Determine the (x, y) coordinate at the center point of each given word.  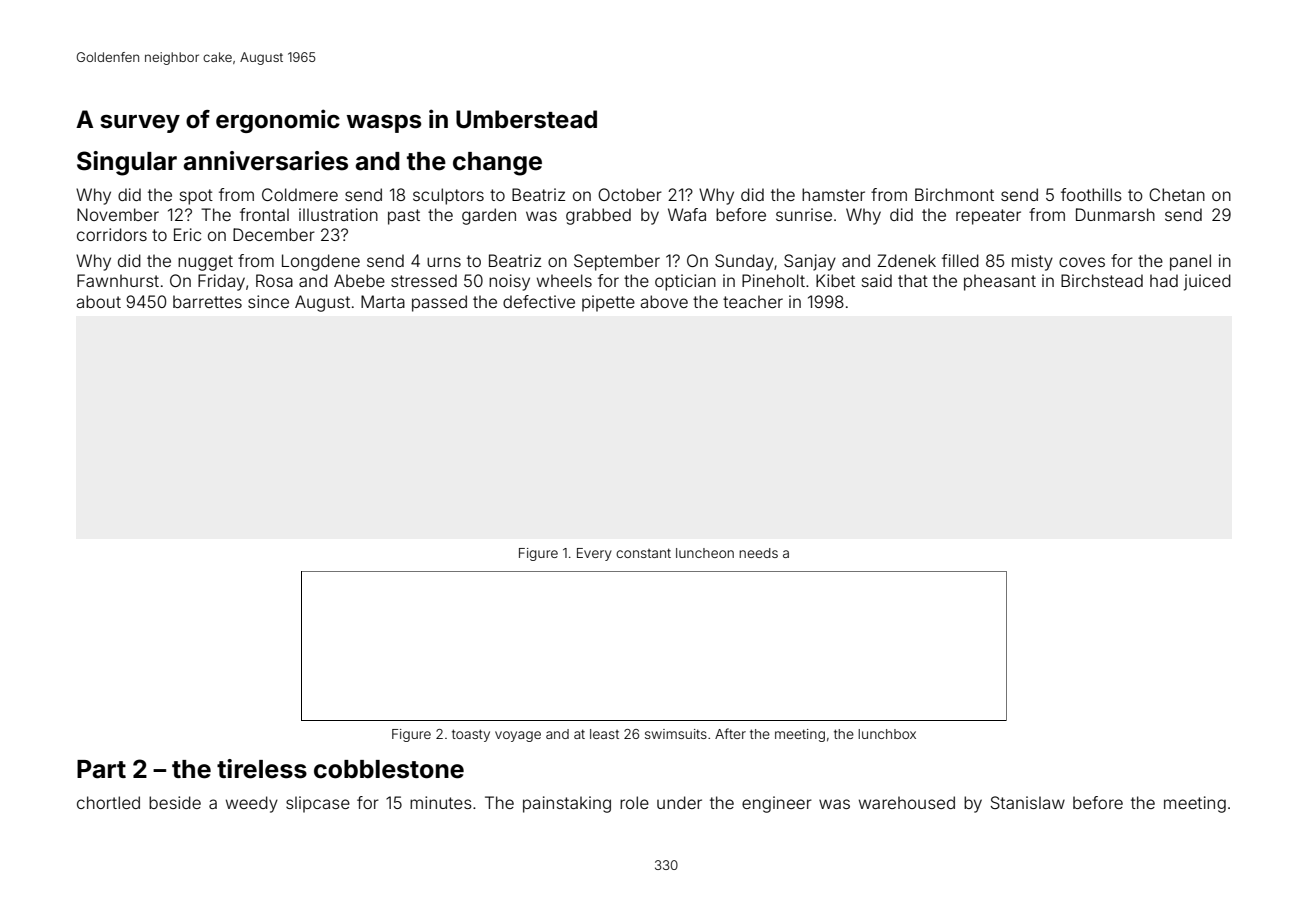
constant (643, 553)
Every (594, 554)
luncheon (705, 553)
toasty (471, 735)
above (664, 301)
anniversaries (265, 161)
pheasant (1000, 282)
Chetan (1177, 194)
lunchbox (887, 734)
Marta (383, 301)
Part (101, 769)
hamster (833, 194)
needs (758, 553)
